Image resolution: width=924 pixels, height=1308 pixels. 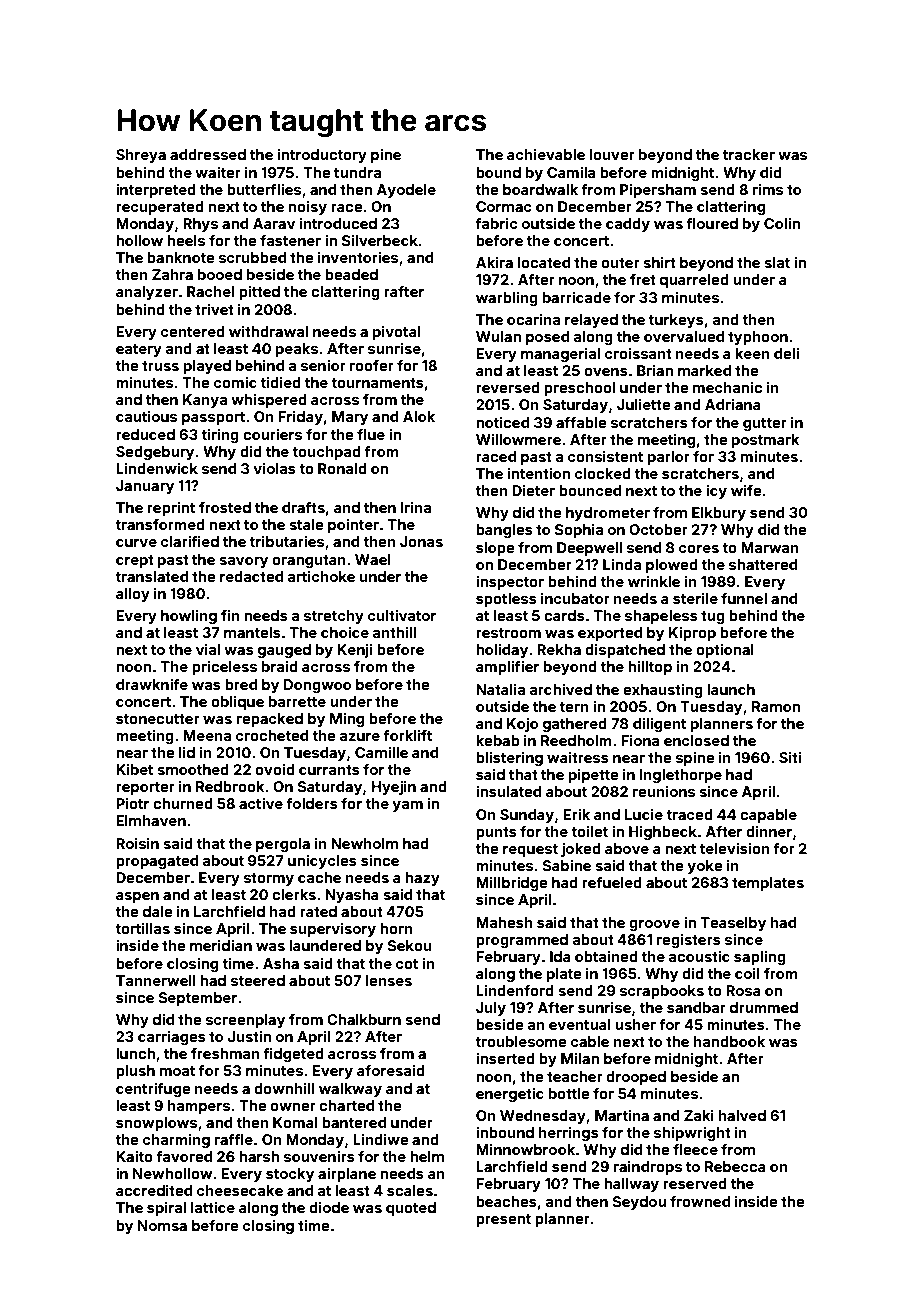 What do you see at coordinates (172, 1038) in the page?
I see `carriages` at bounding box center [172, 1038].
